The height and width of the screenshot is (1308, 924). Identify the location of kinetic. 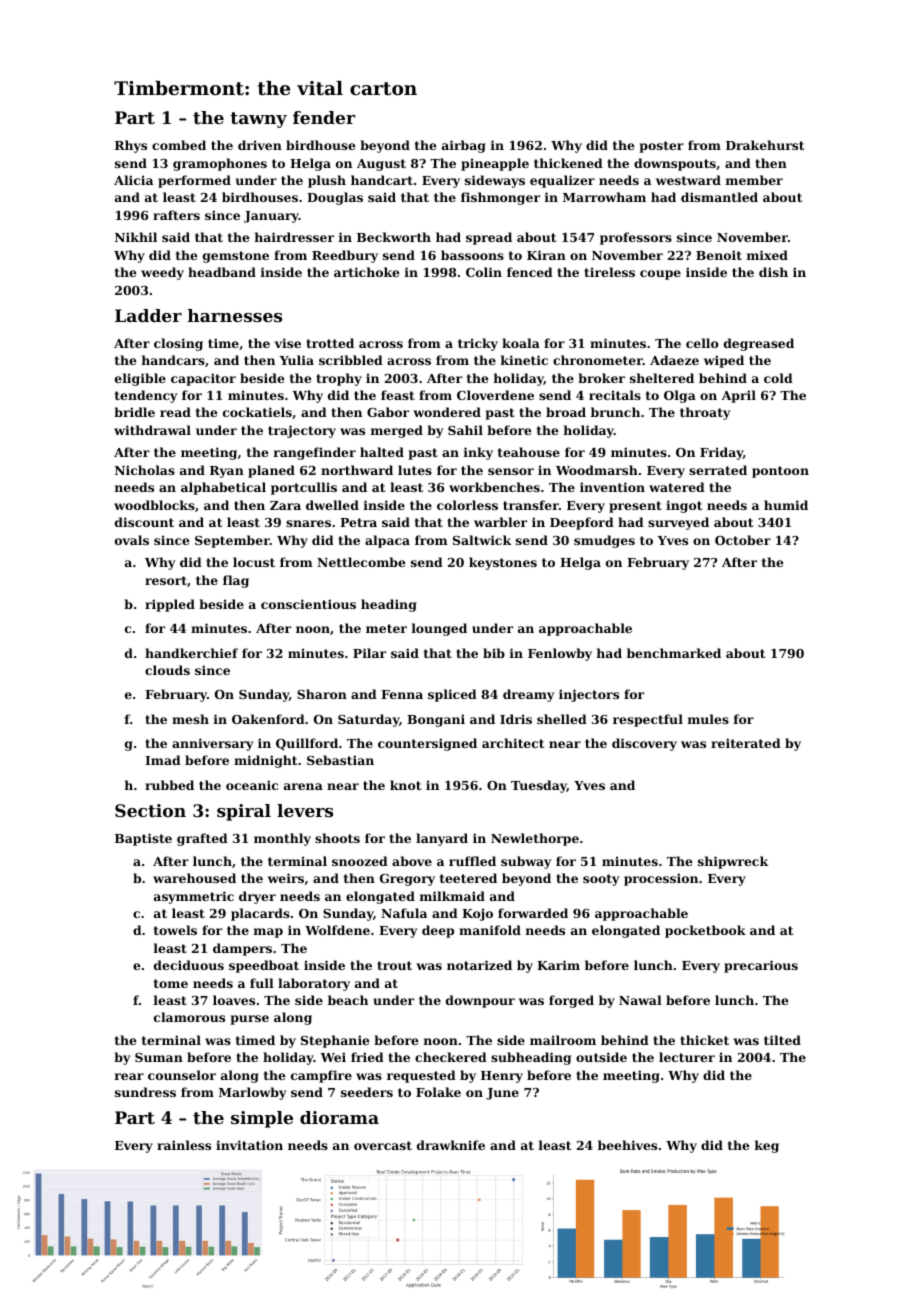
(524, 360).
